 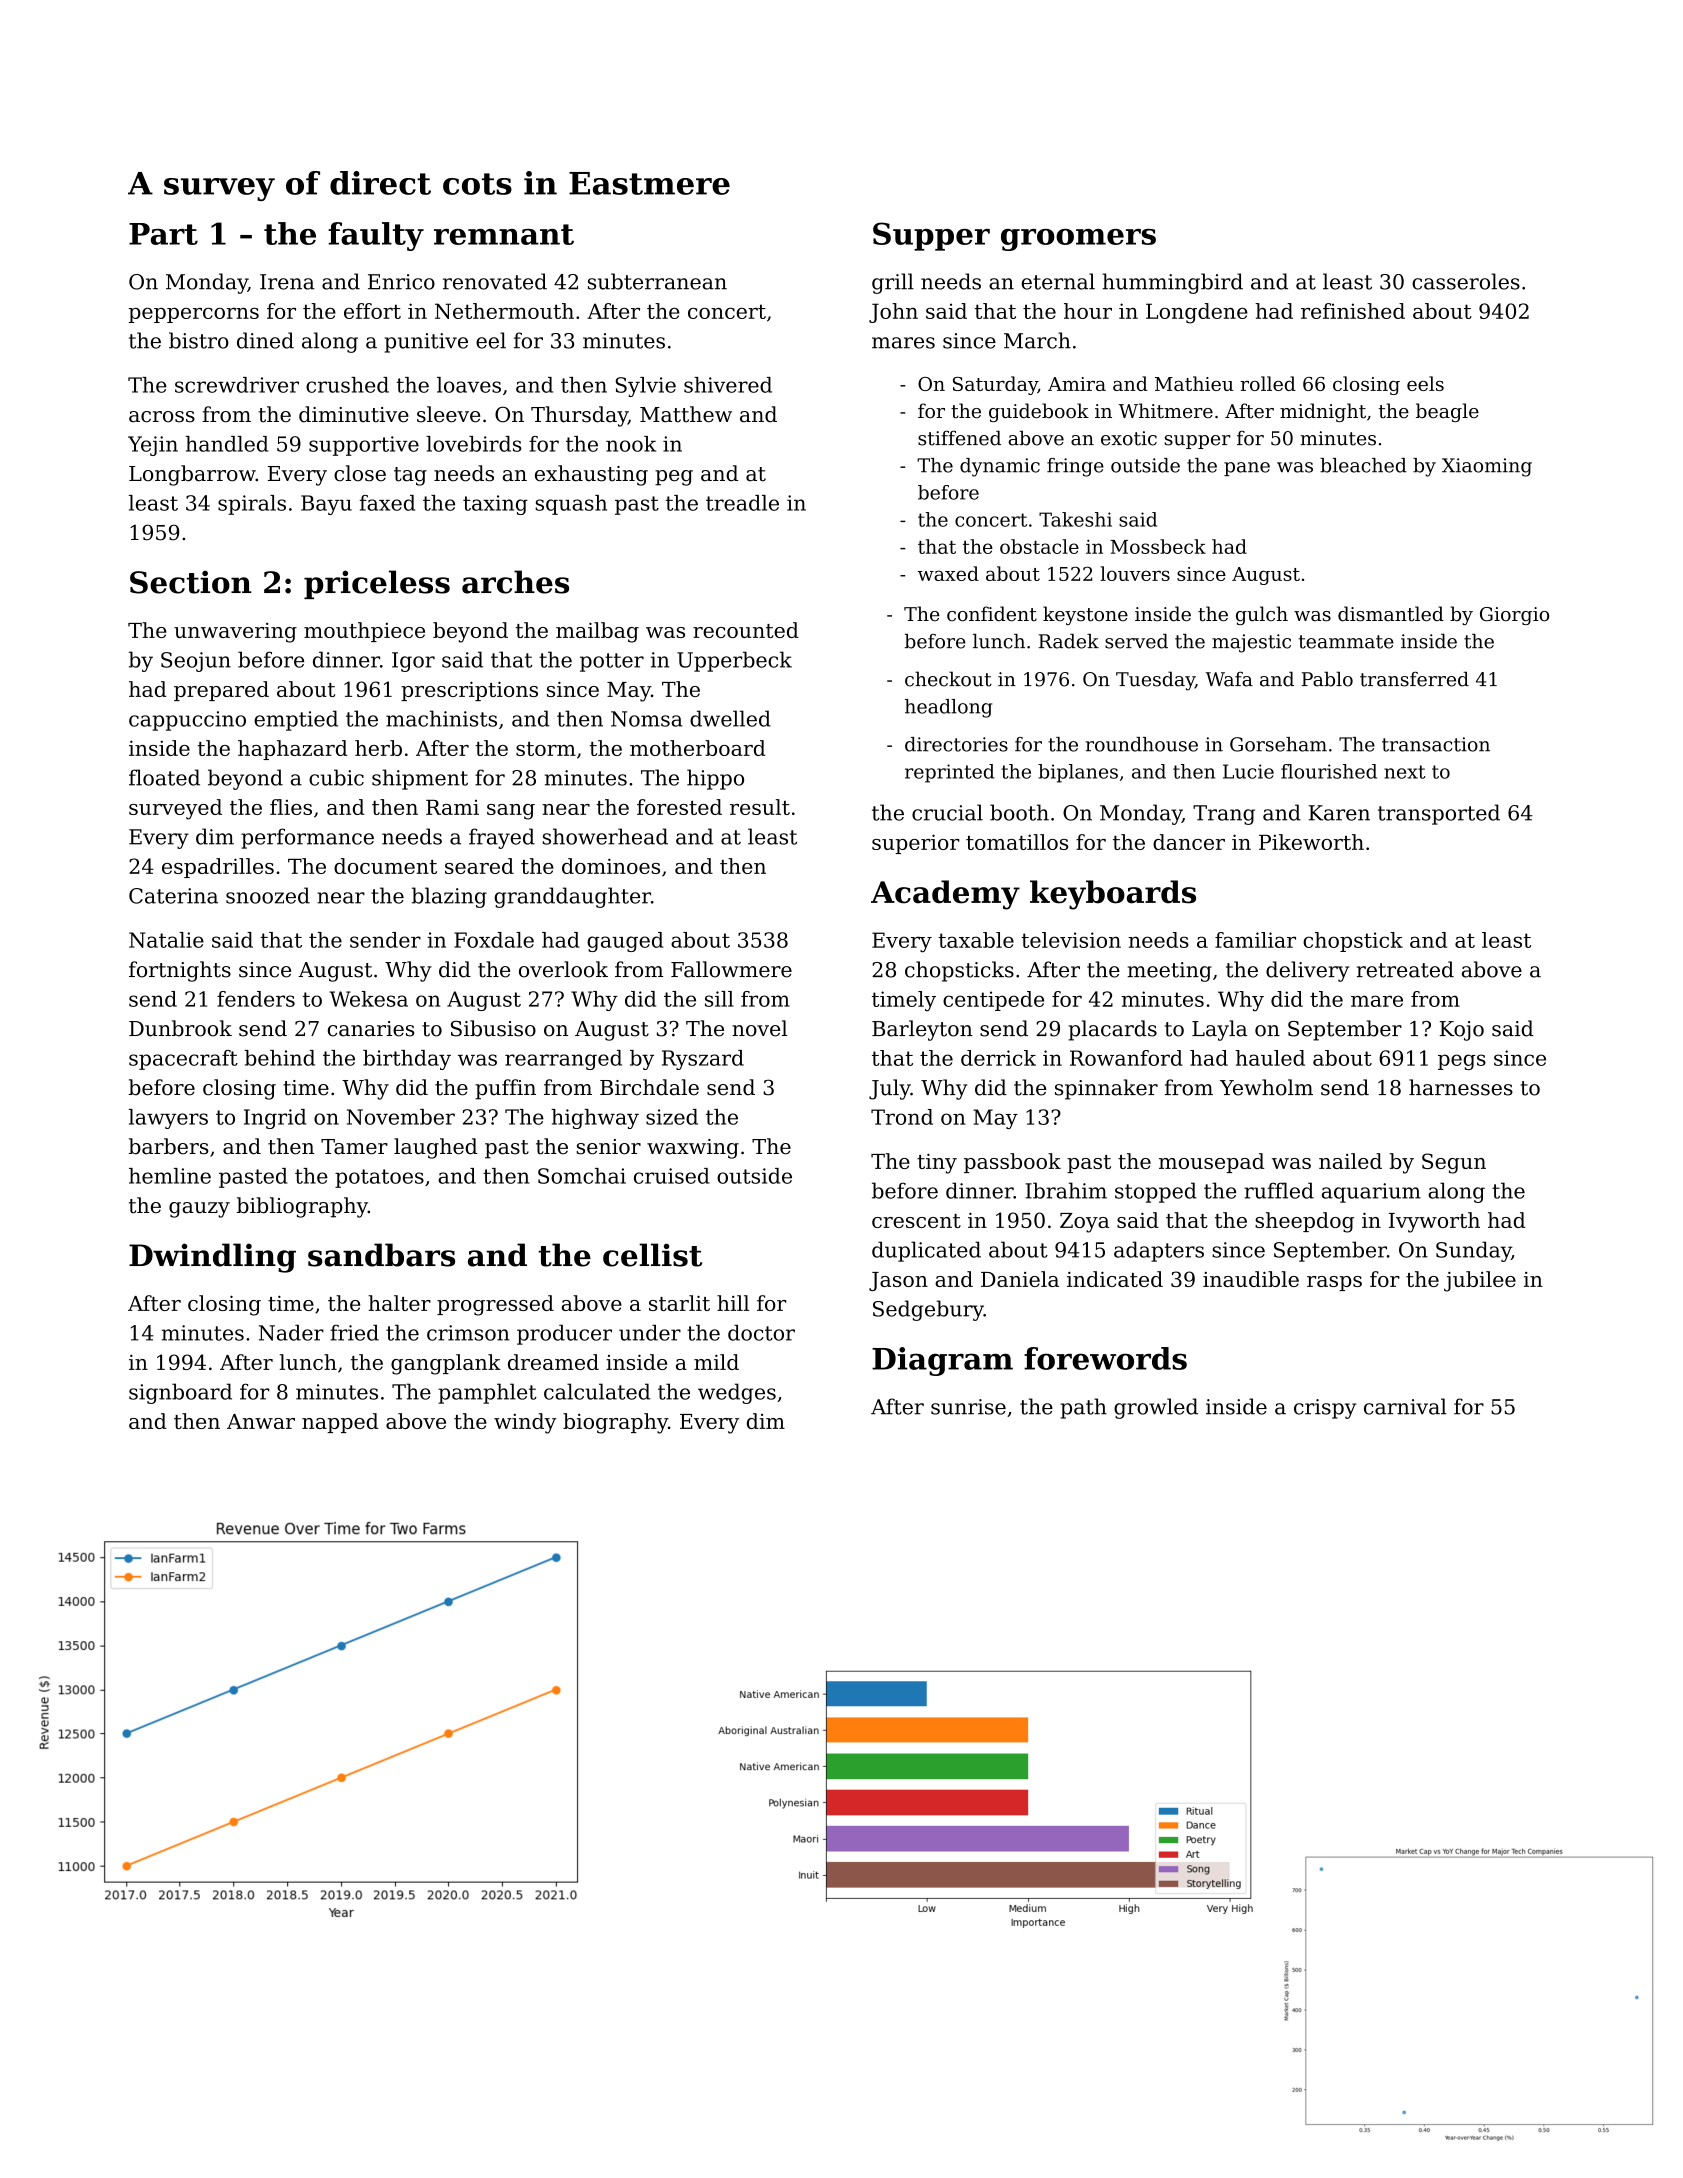 What do you see at coordinates (1078, 240) in the page?
I see `groomers` at bounding box center [1078, 240].
